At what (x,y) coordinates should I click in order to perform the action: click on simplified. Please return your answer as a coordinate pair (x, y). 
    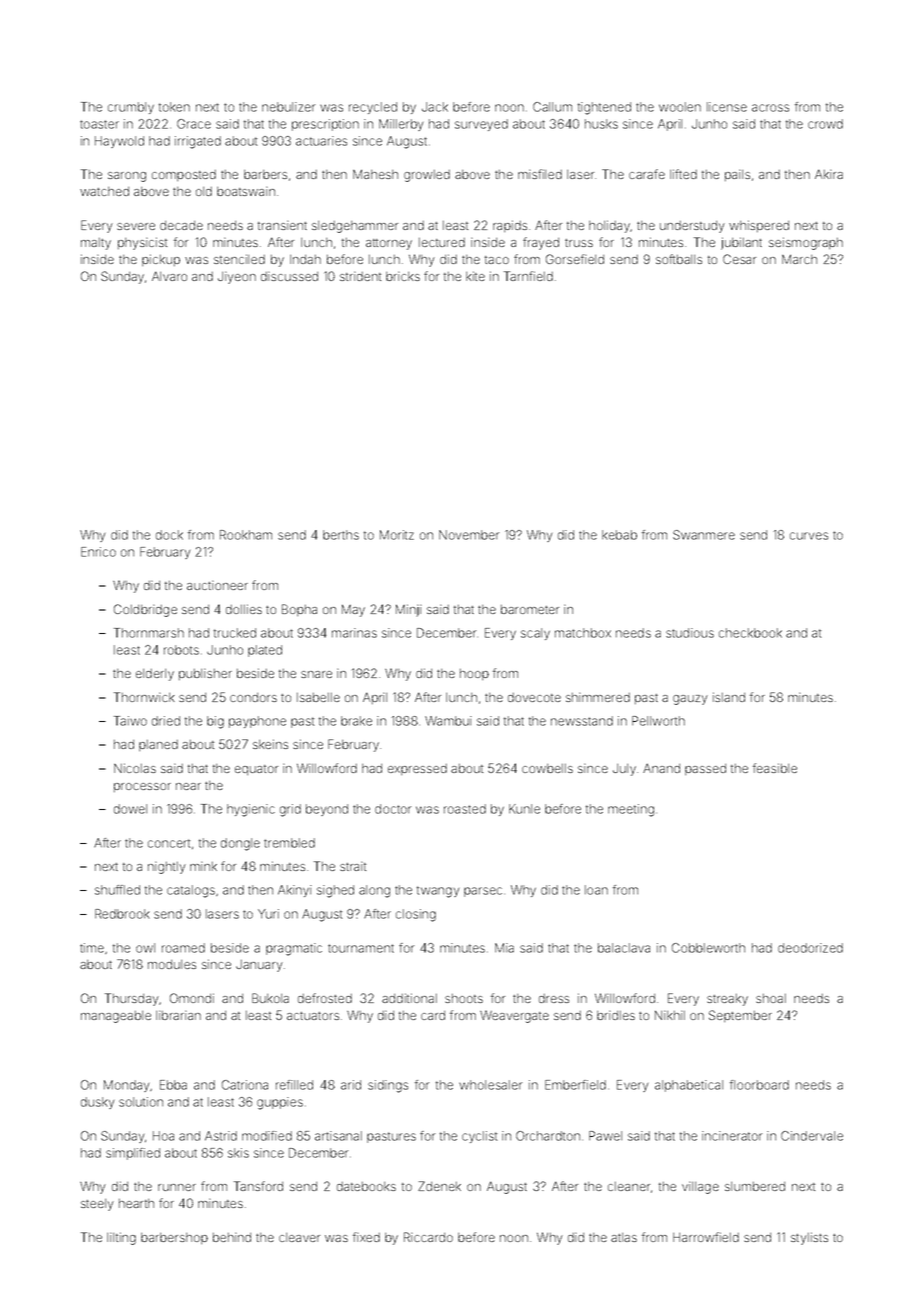
    Looking at the image, I should click on (133, 1154).
